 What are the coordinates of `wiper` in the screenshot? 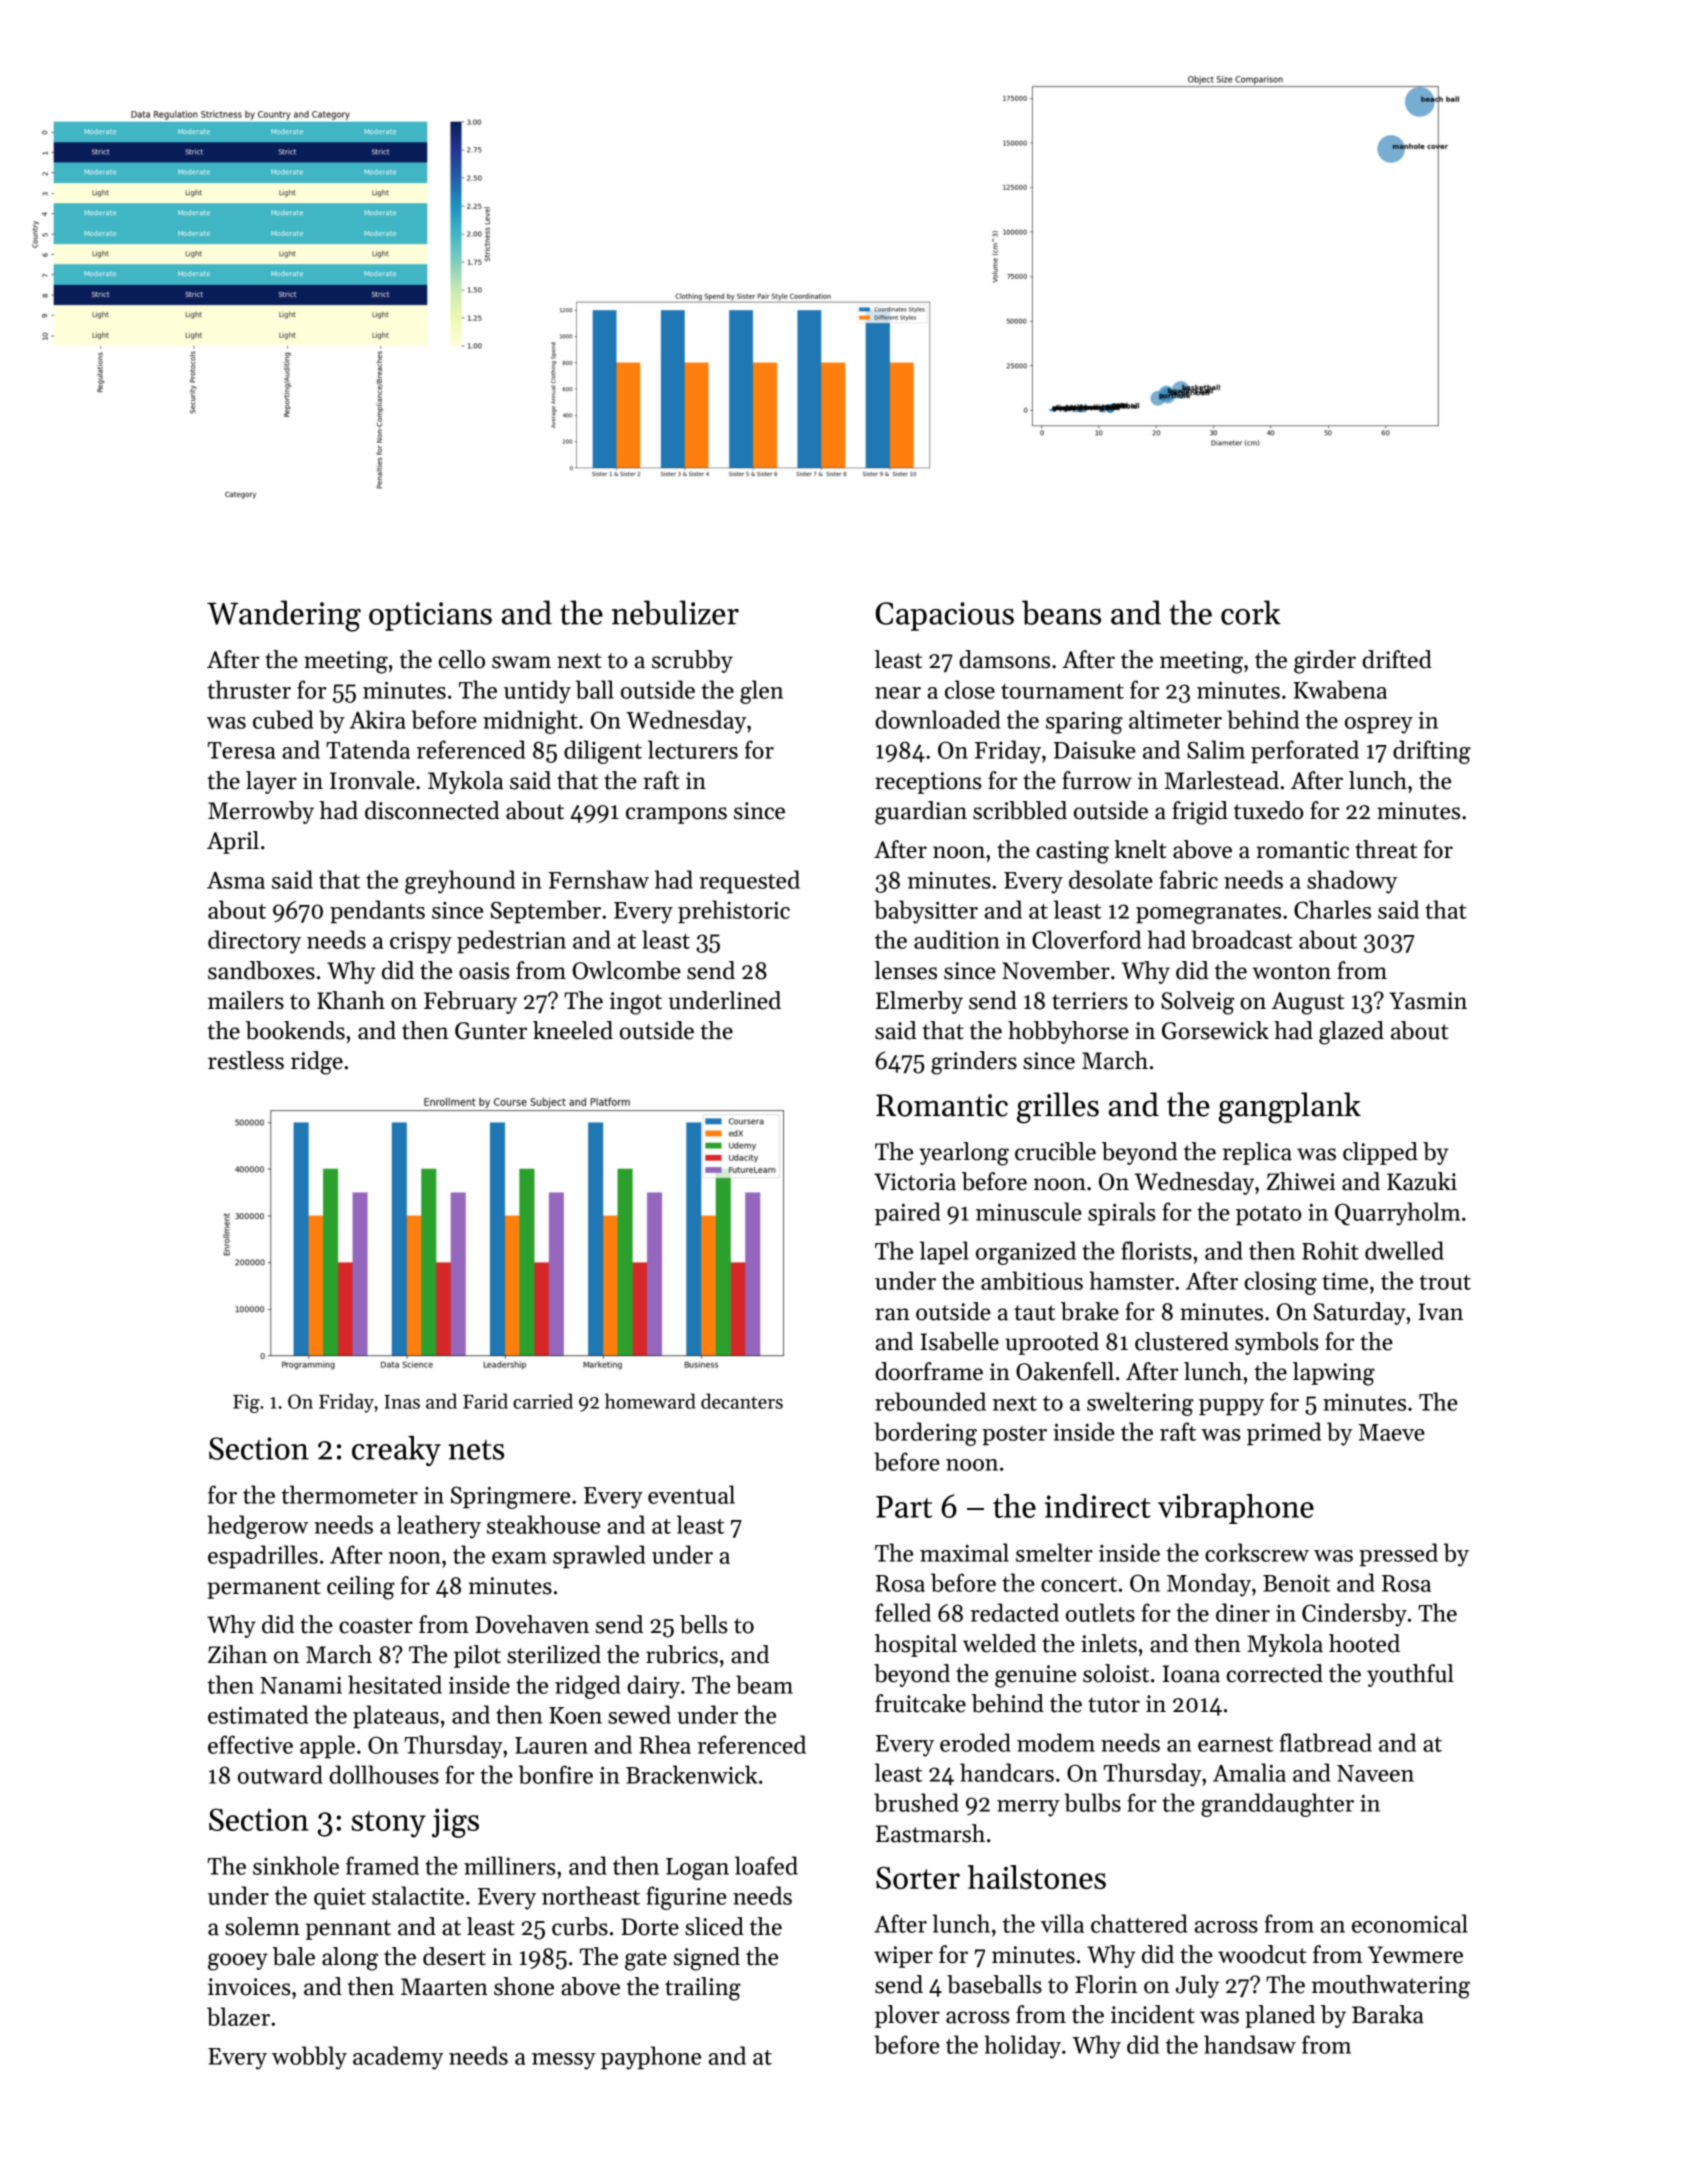 It's located at (903, 1957).
